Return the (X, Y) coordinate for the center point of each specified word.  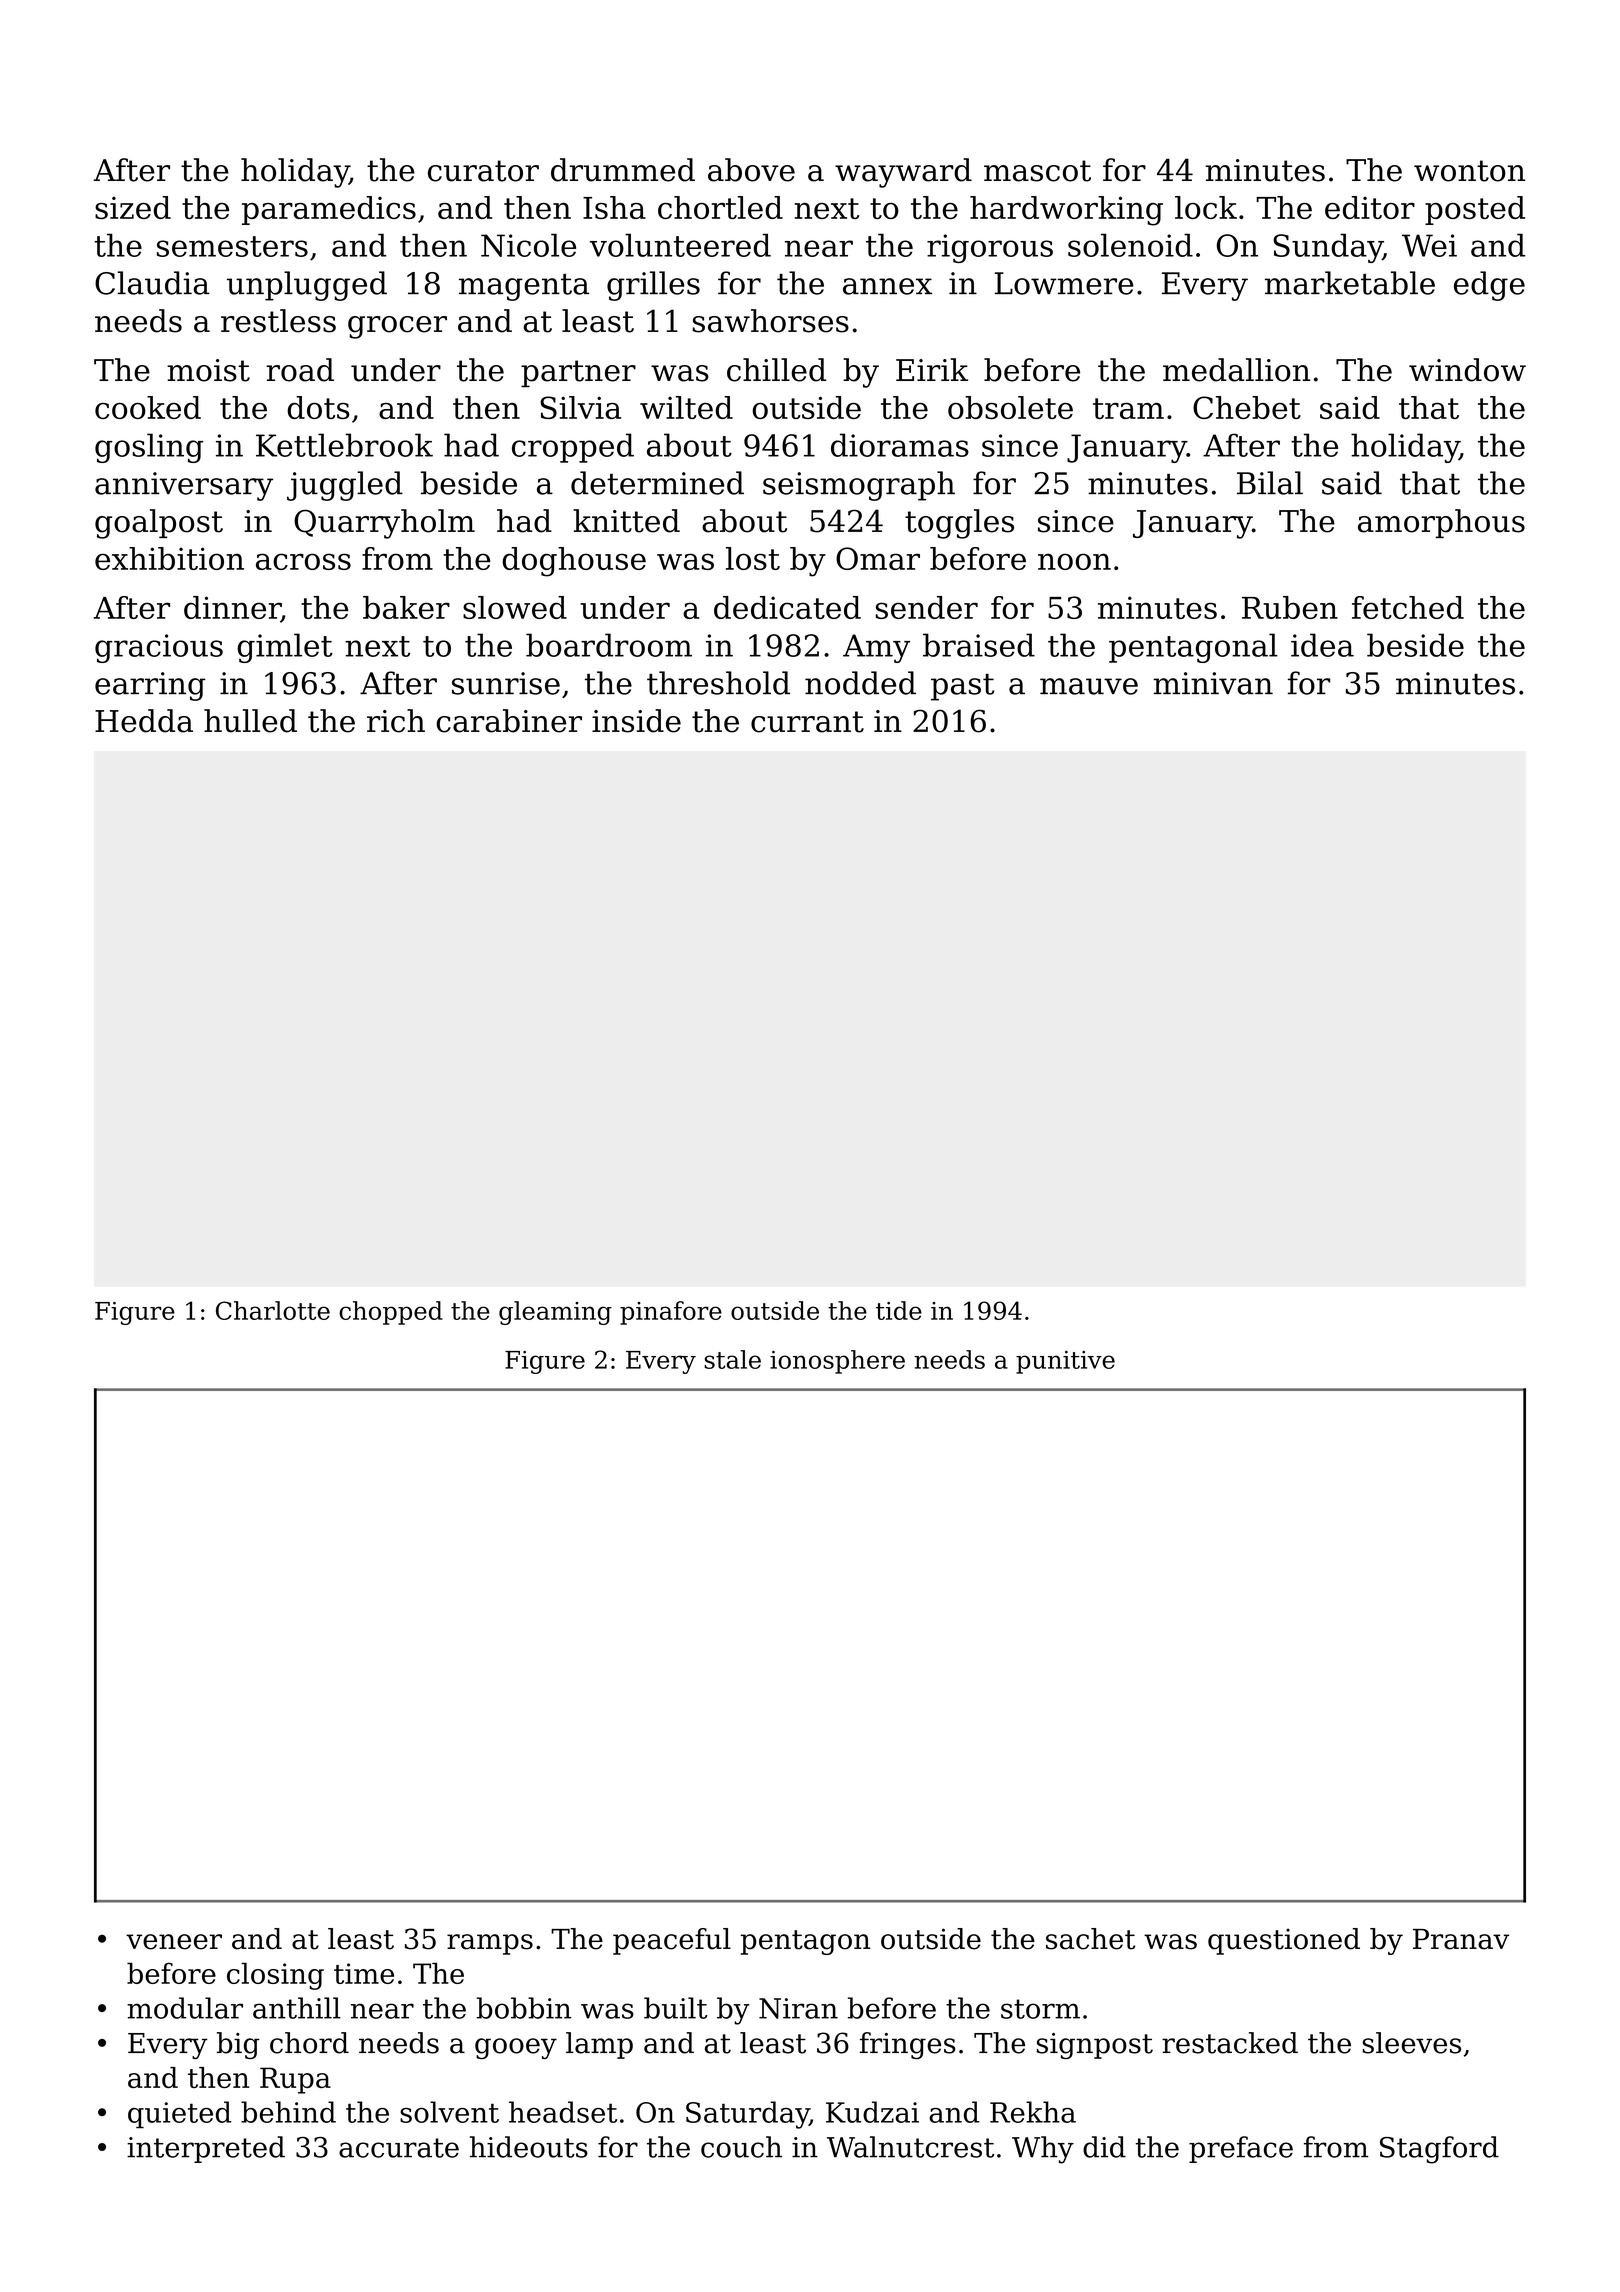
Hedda (144, 721)
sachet (1090, 1939)
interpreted (206, 2149)
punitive (1065, 1362)
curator (483, 171)
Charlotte (273, 1310)
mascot (1037, 171)
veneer (174, 1942)
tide (899, 1310)
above (751, 170)
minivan (1213, 683)
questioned (1284, 1941)
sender (927, 607)
